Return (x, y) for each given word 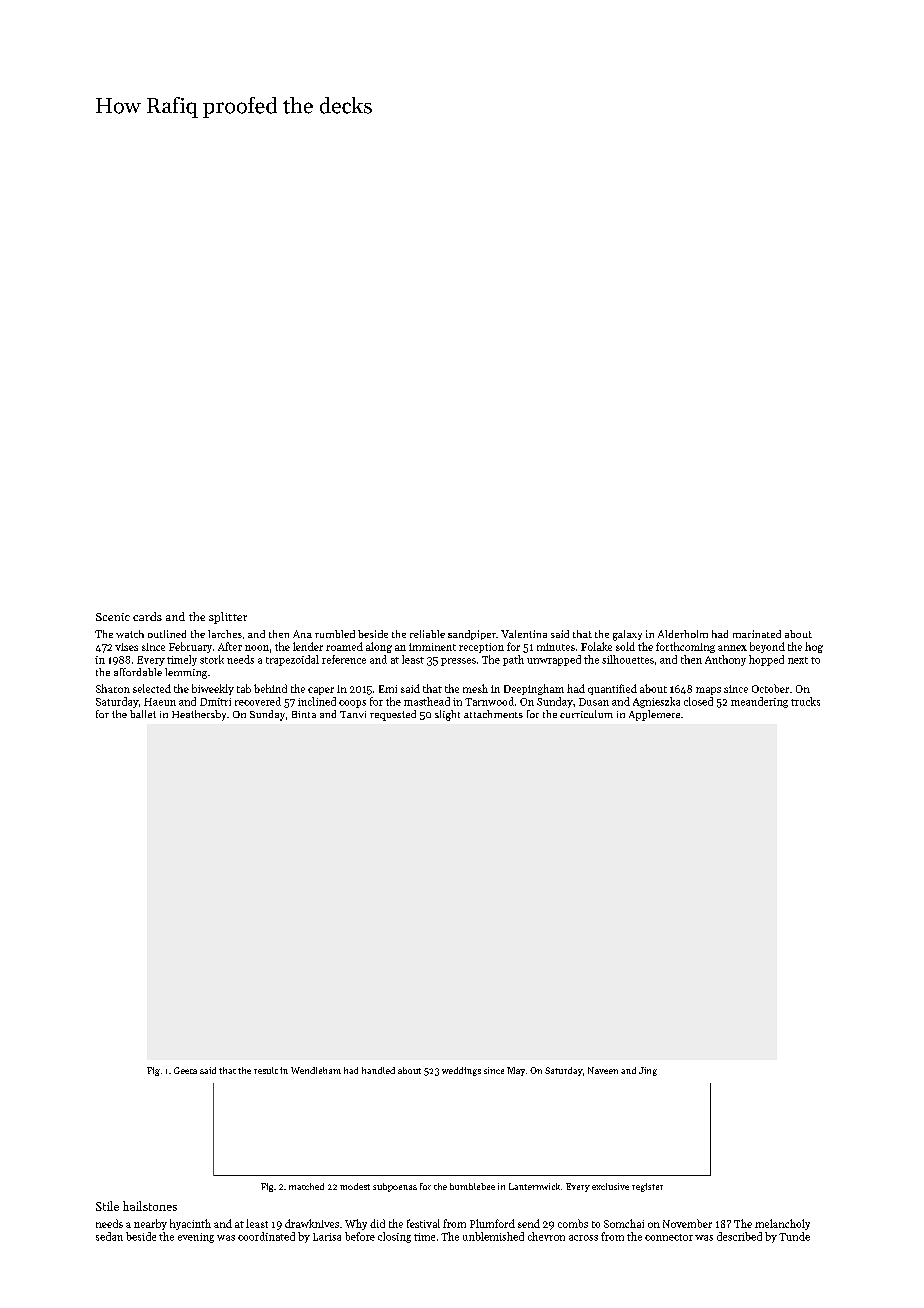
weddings (461, 1071)
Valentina (524, 634)
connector (669, 1237)
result (266, 1070)
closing (394, 1237)
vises (126, 647)
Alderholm (683, 634)
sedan (109, 1236)
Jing (648, 1071)
